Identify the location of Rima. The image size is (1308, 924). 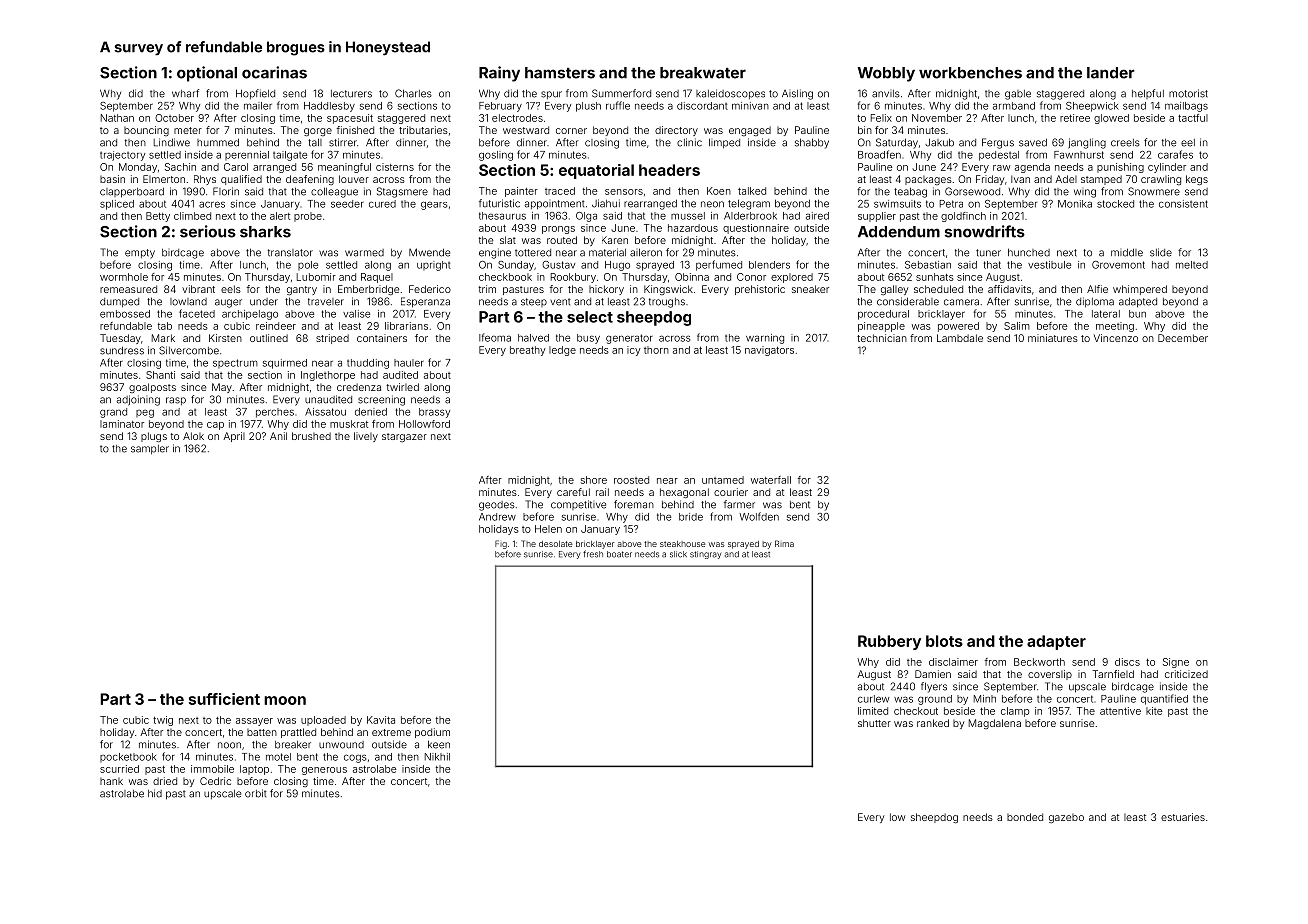
(784, 543).
